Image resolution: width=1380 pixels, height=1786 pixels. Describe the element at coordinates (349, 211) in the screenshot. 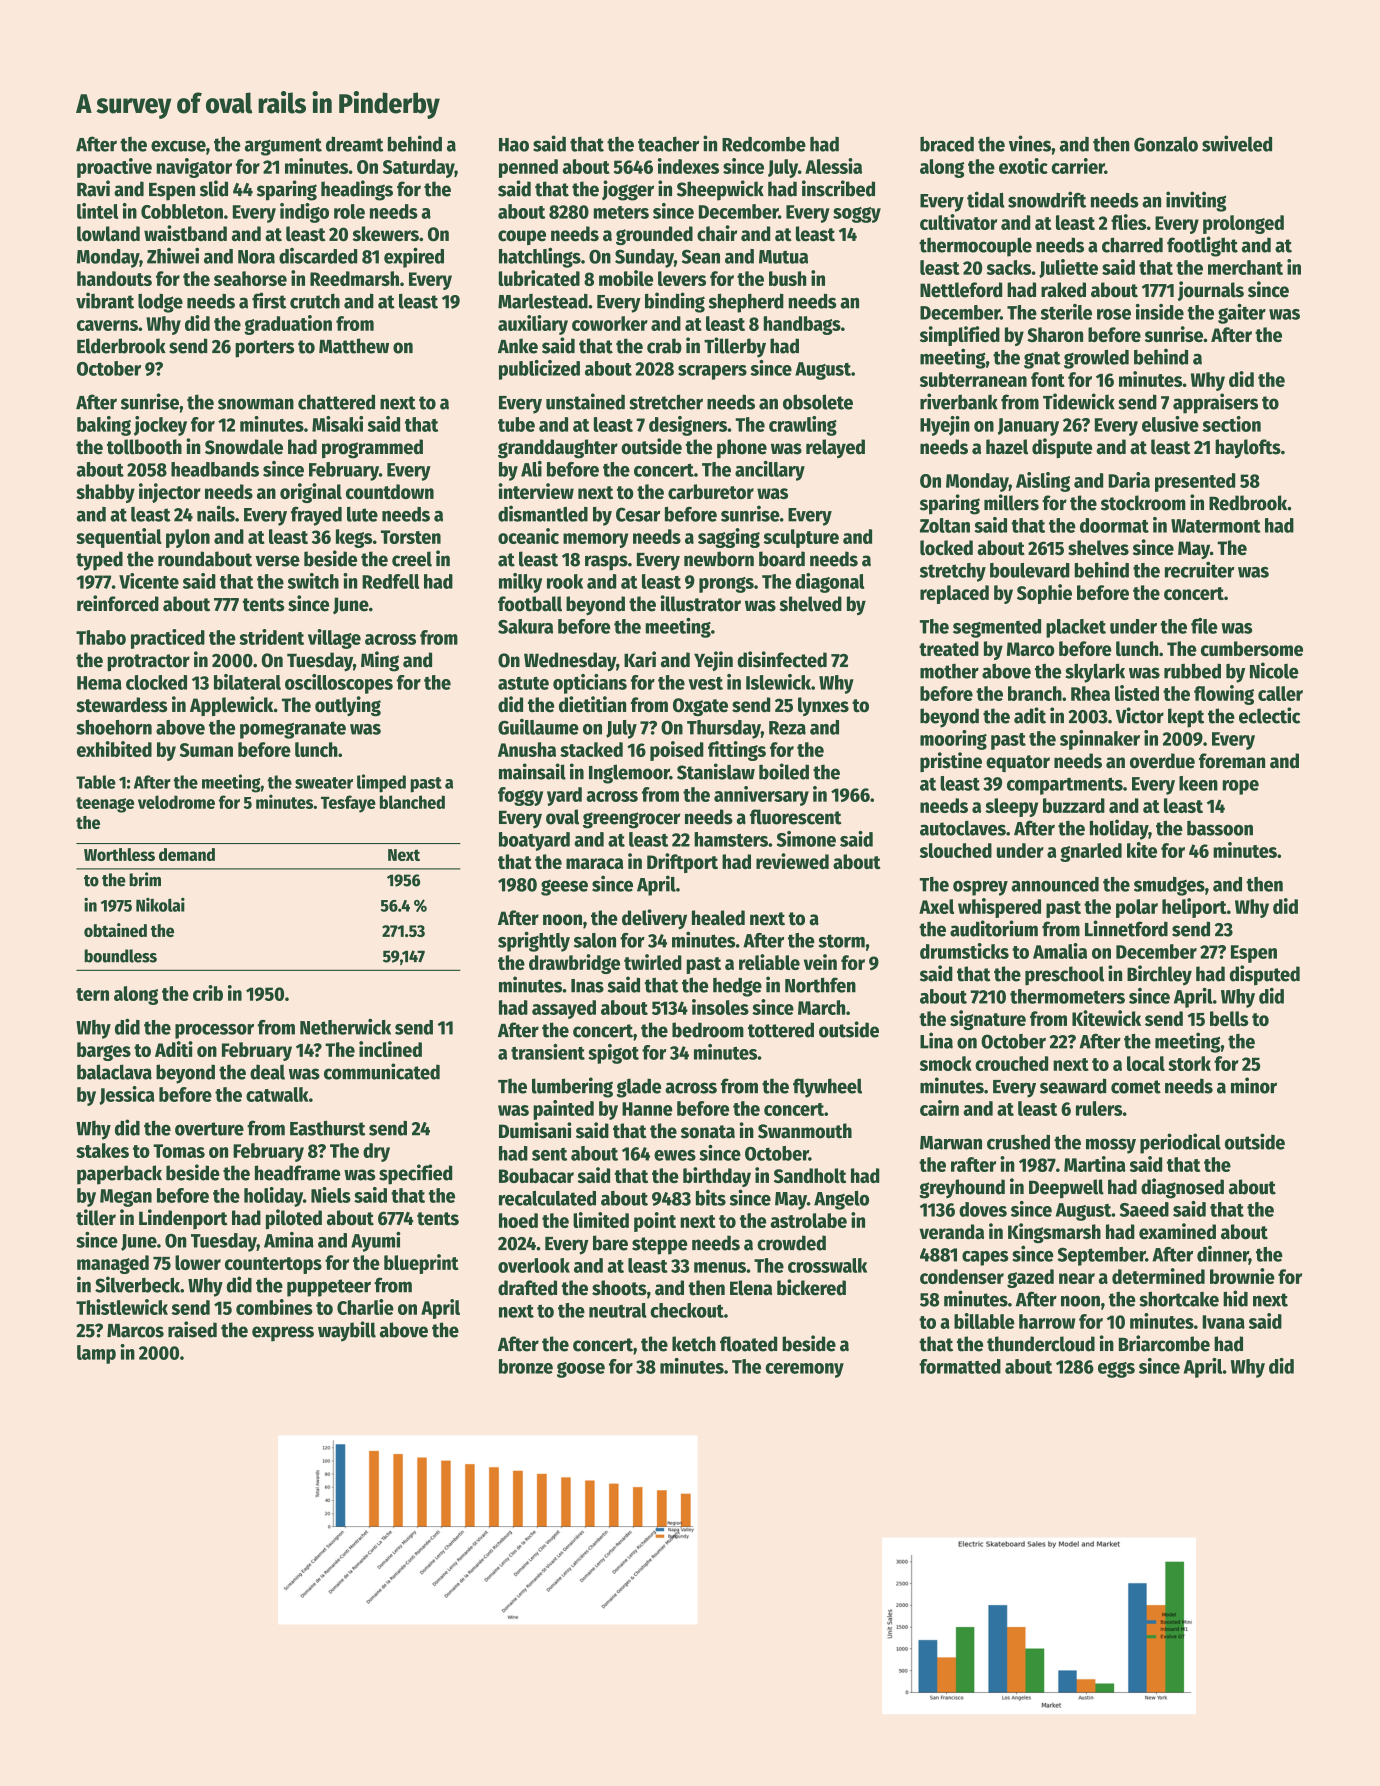

I see `role` at that location.
